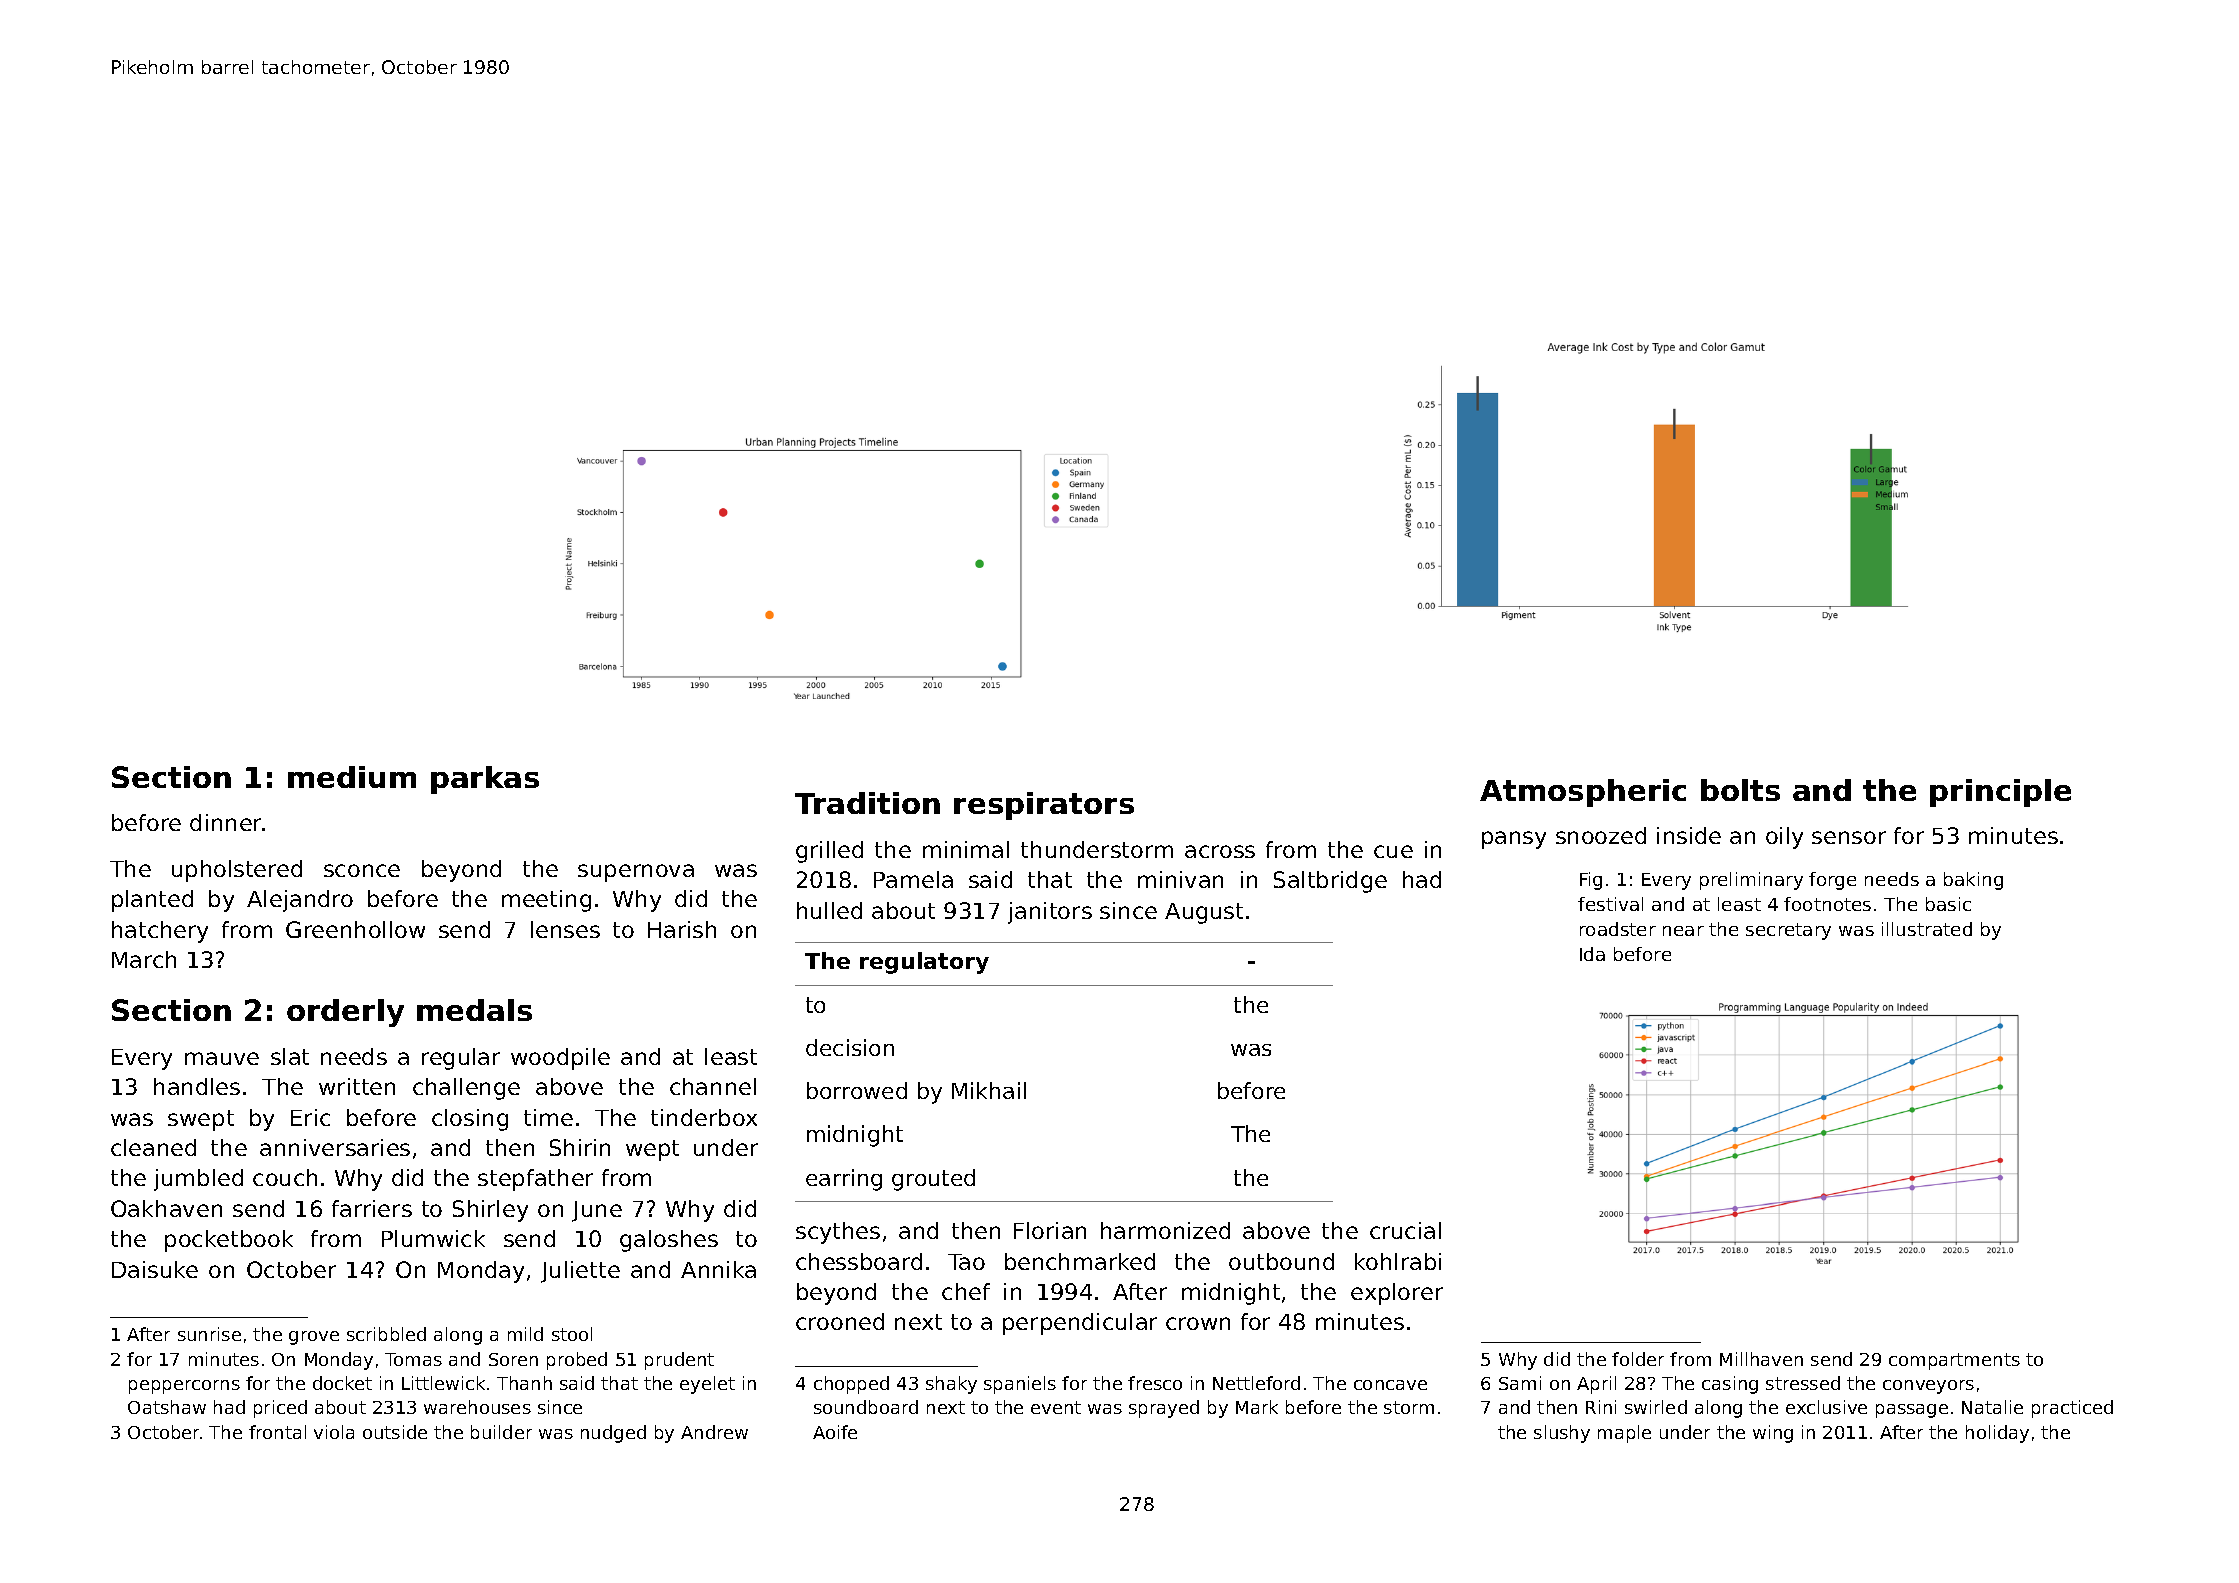  Describe the element at coordinates (290, 1056) in the screenshot. I see `slat` at that location.
